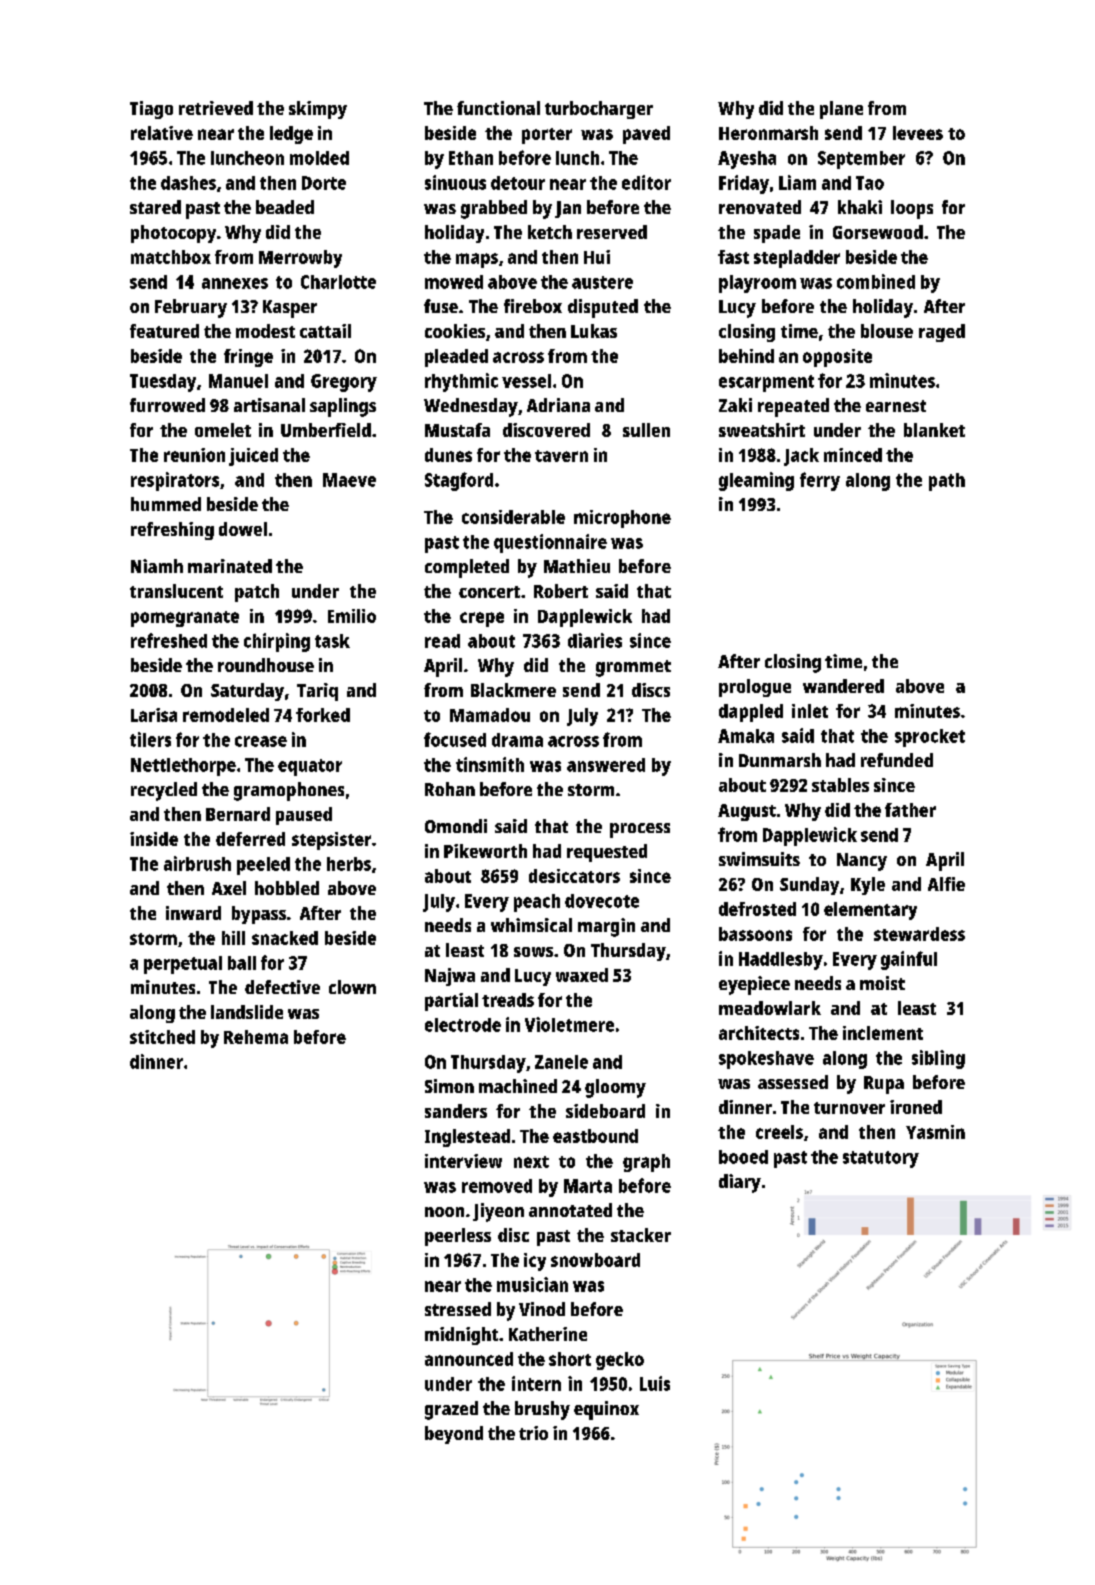 The height and width of the screenshot is (1585, 1095). What do you see at coordinates (843, 686) in the screenshot?
I see `wandered` at bounding box center [843, 686].
